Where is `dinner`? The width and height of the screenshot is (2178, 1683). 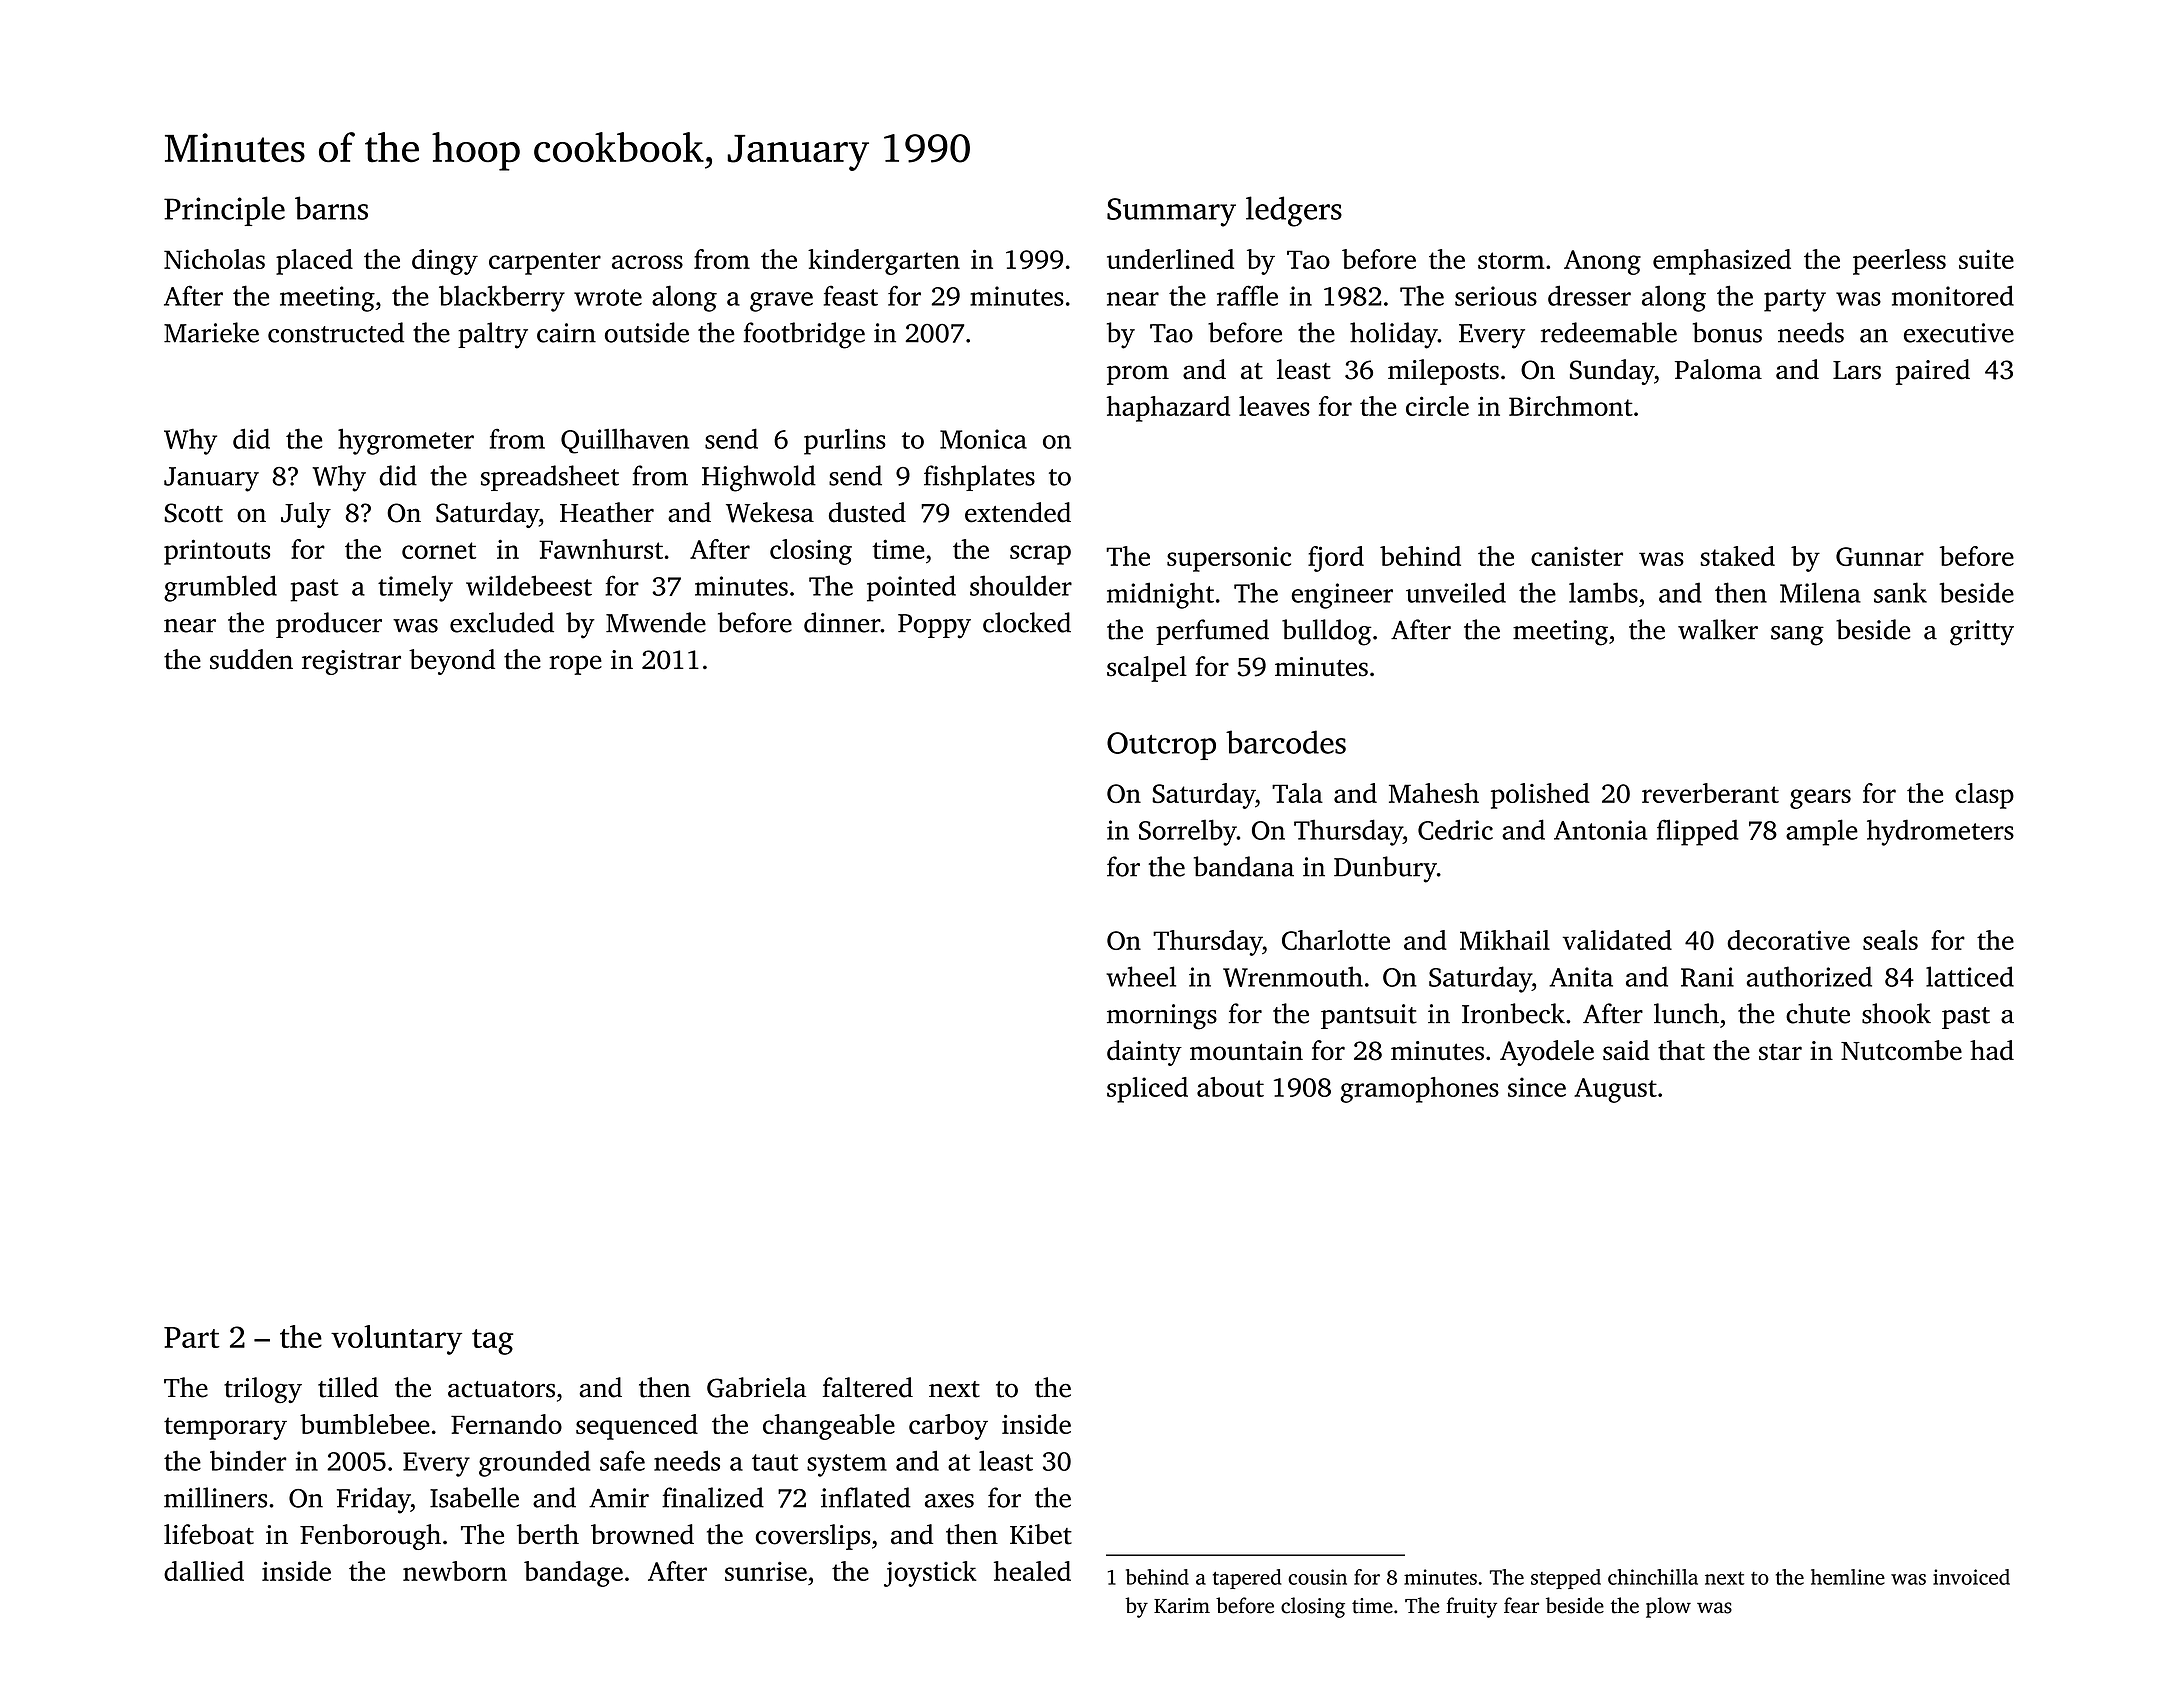
dinner is located at coordinates (842, 622).
